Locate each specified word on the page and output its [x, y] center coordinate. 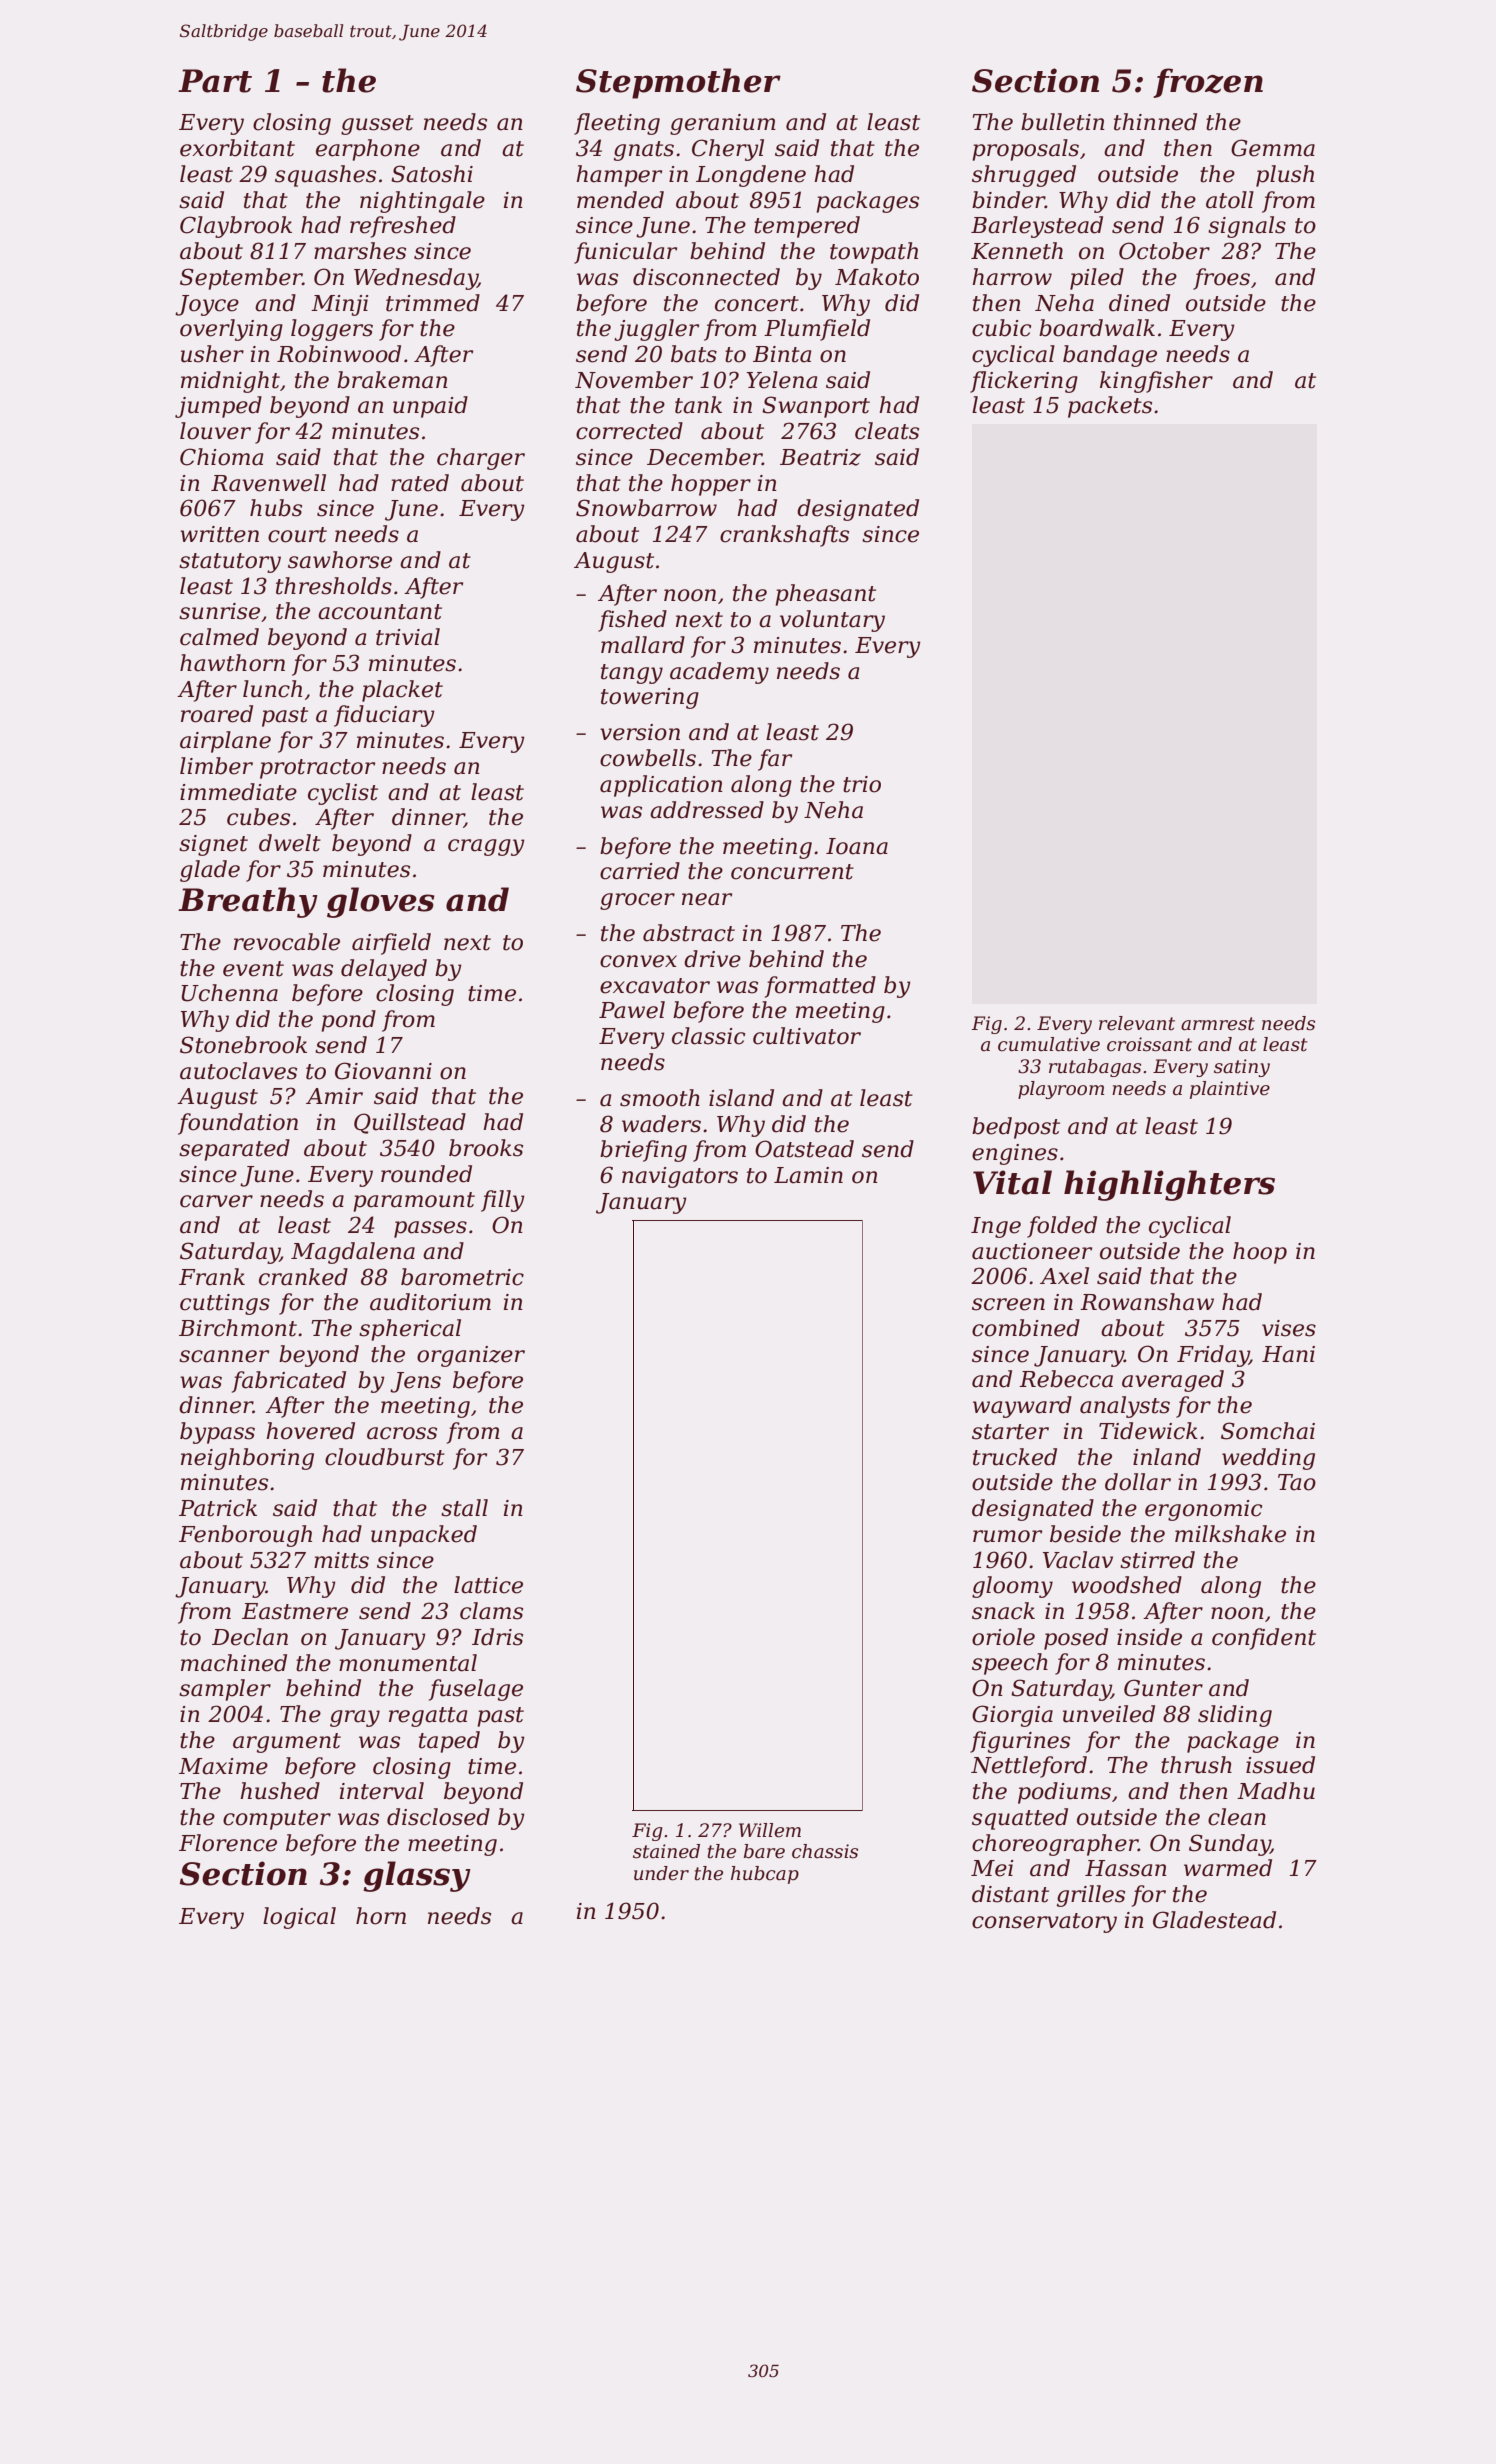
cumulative [1049, 1044]
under [661, 1873]
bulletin [1063, 122]
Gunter [1163, 1688]
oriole [1003, 1637]
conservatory [1044, 1923]
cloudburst [385, 1457]
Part [215, 81]
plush [1285, 176]
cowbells [648, 758]
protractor [317, 769]
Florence [228, 1843]
